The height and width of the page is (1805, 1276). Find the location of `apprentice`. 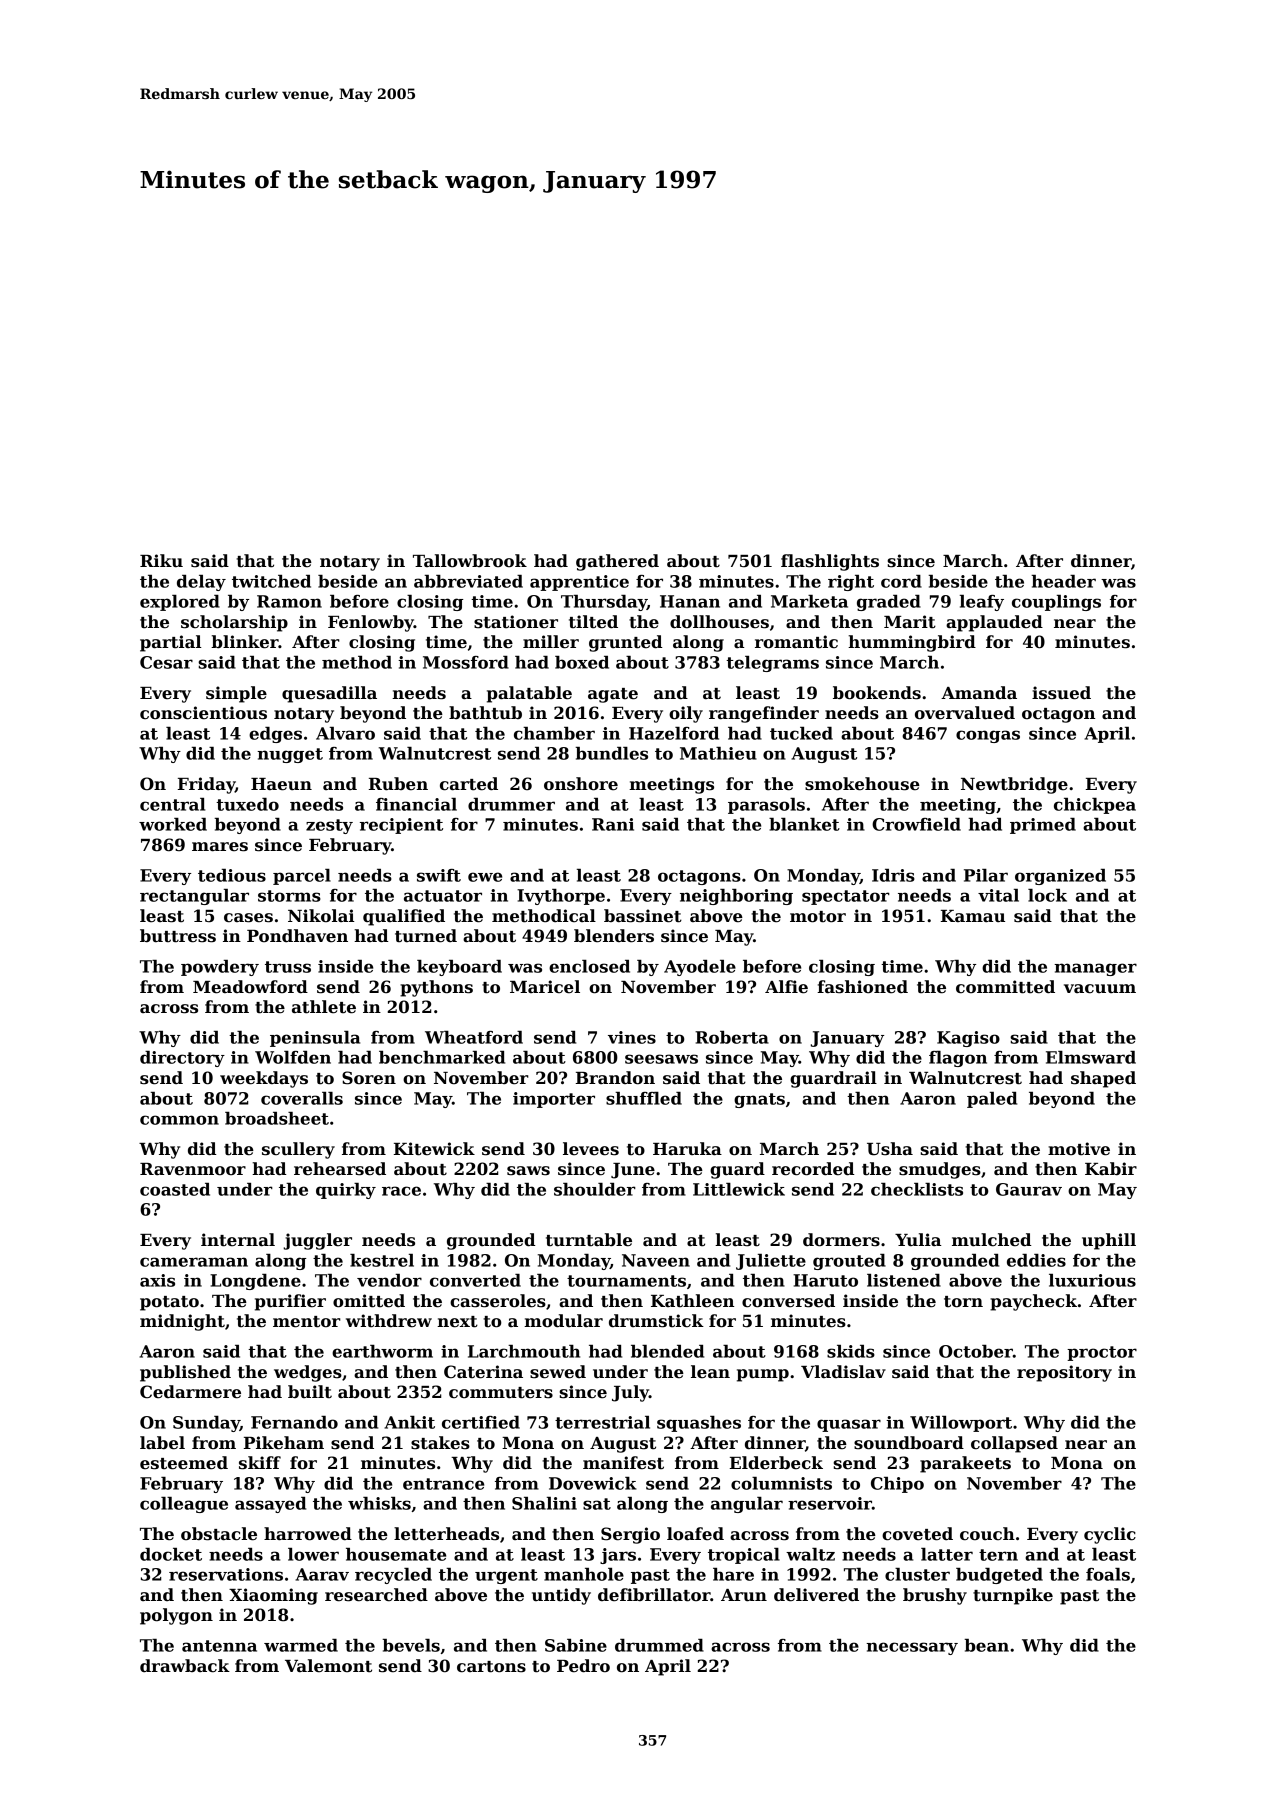

apprentice is located at coordinates (579, 583).
